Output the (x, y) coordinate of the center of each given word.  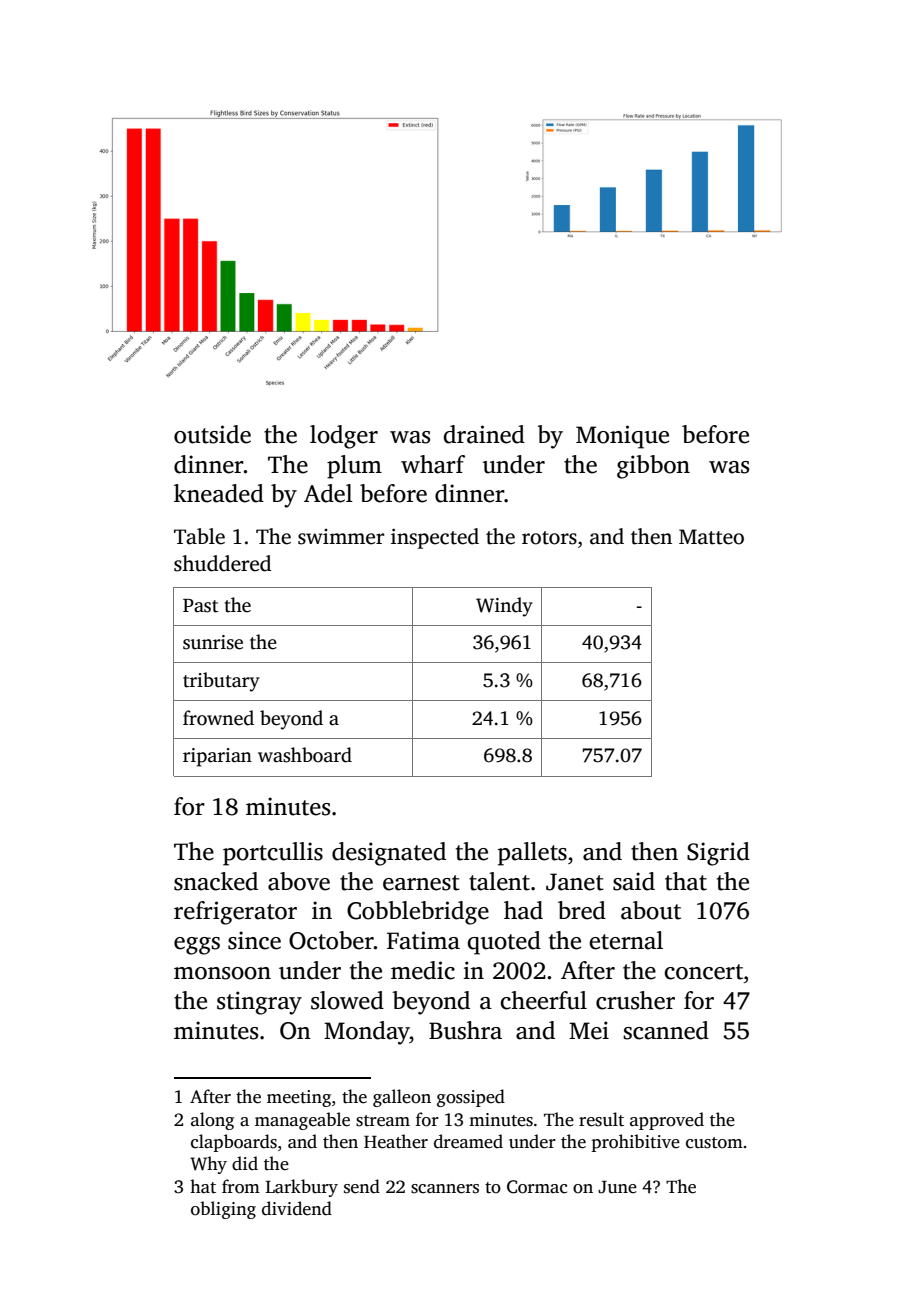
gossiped (471, 1098)
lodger (344, 437)
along (212, 1121)
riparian (217, 757)
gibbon (653, 467)
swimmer (341, 537)
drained (484, 434)
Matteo (711, 537)
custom (714, 1143)
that (686, 881)
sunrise (213, 642)
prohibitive (635, 1143)
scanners (445, 1189)
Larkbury (302, 1188)
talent (499, 881)
